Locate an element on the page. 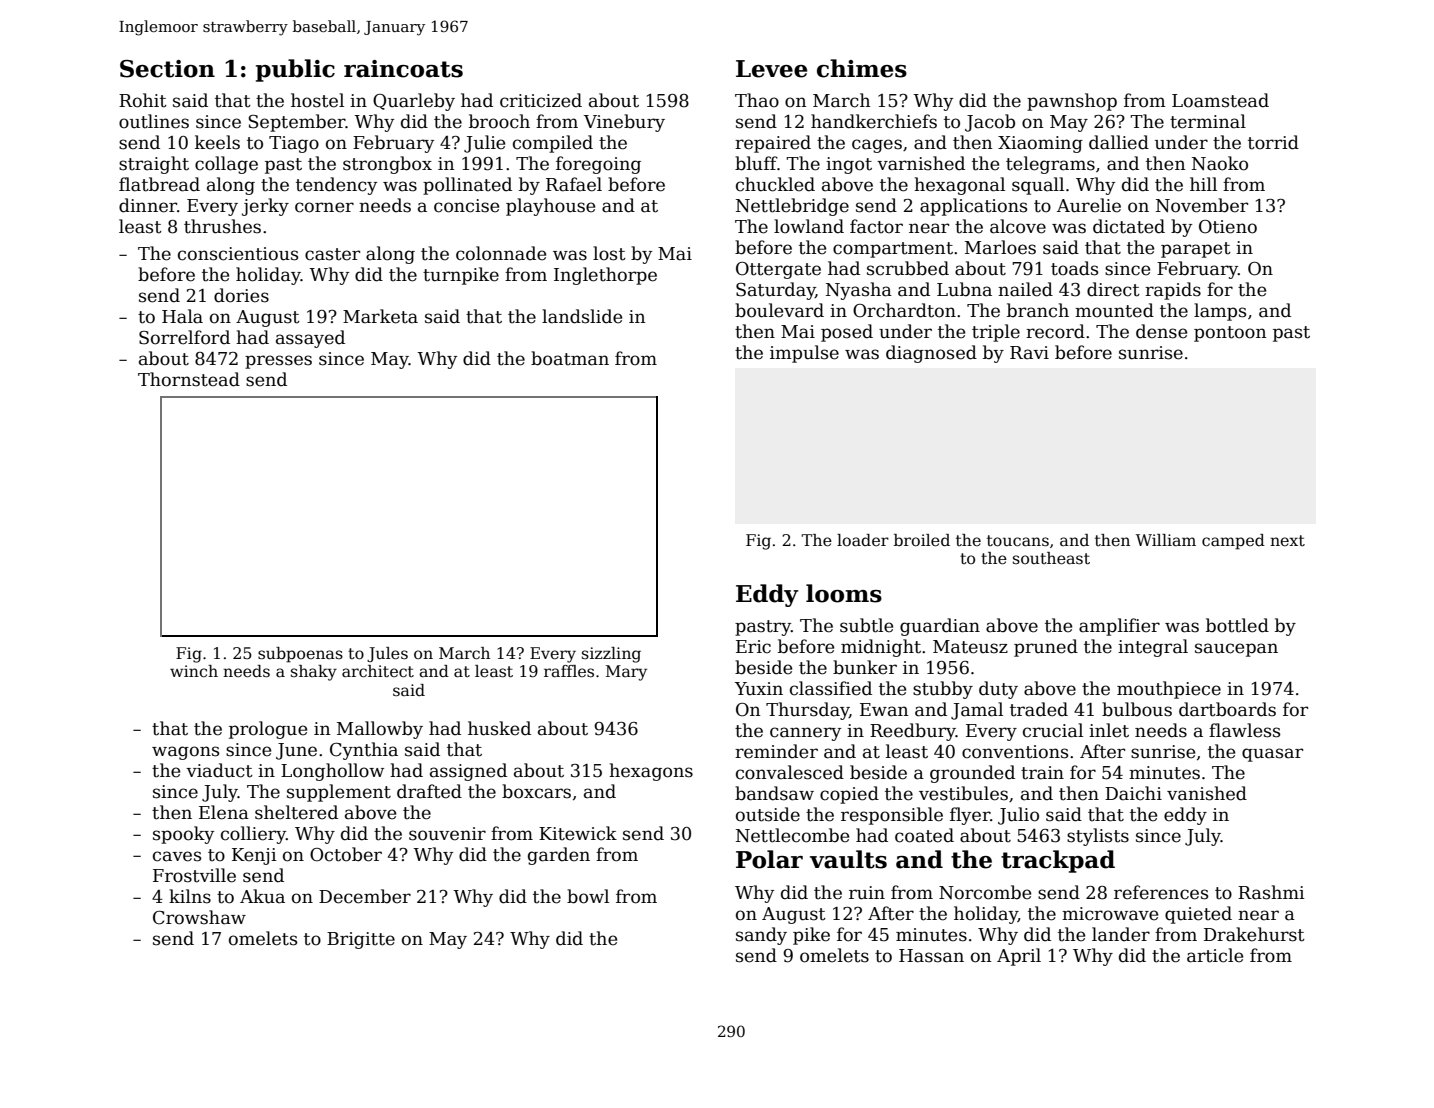 Image resolution: width=1434 pixels, height=1108 pixels. next is located at coordinates (1287, 540).
